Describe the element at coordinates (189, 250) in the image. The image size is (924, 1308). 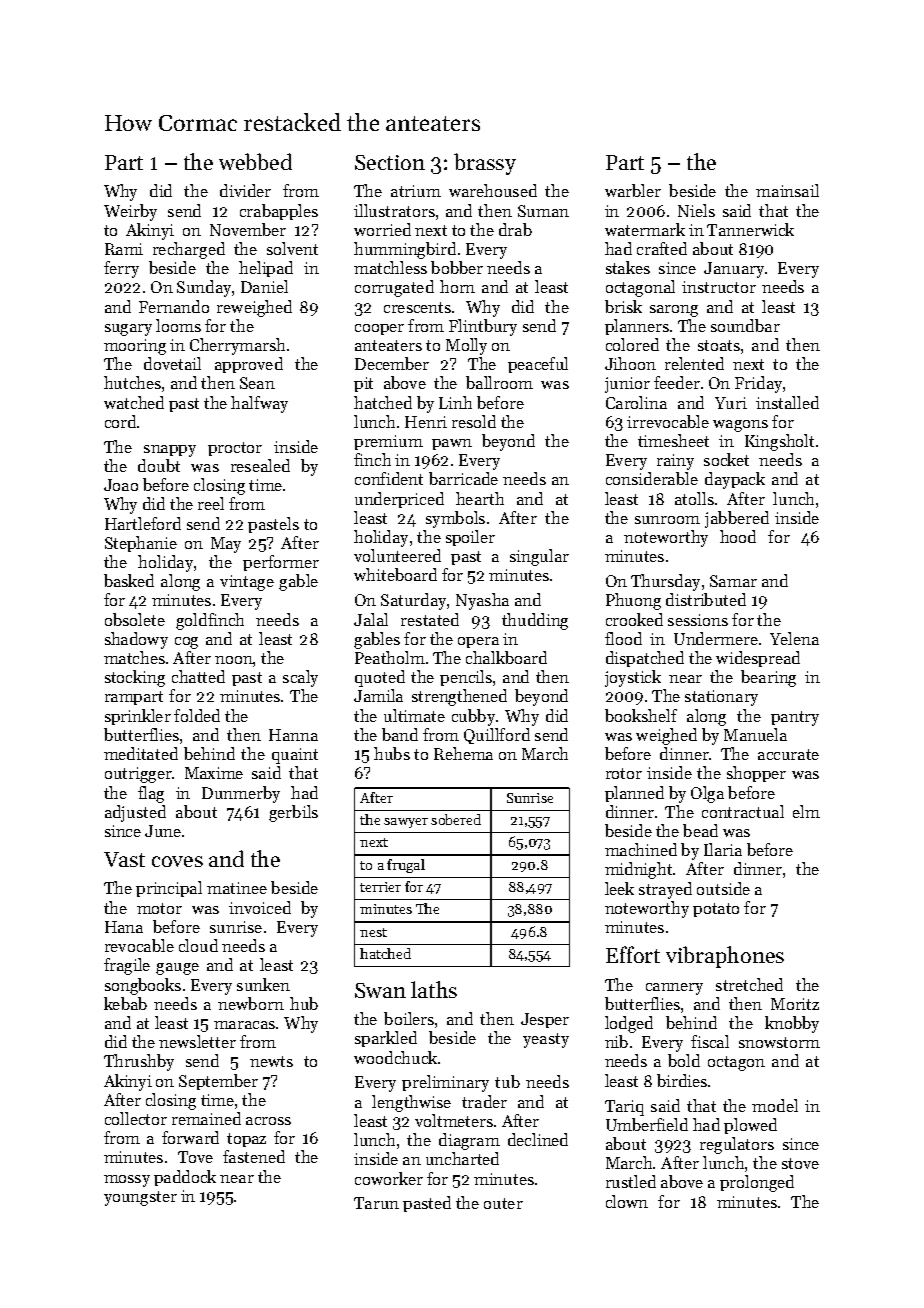
I see `recharged` at that location.
